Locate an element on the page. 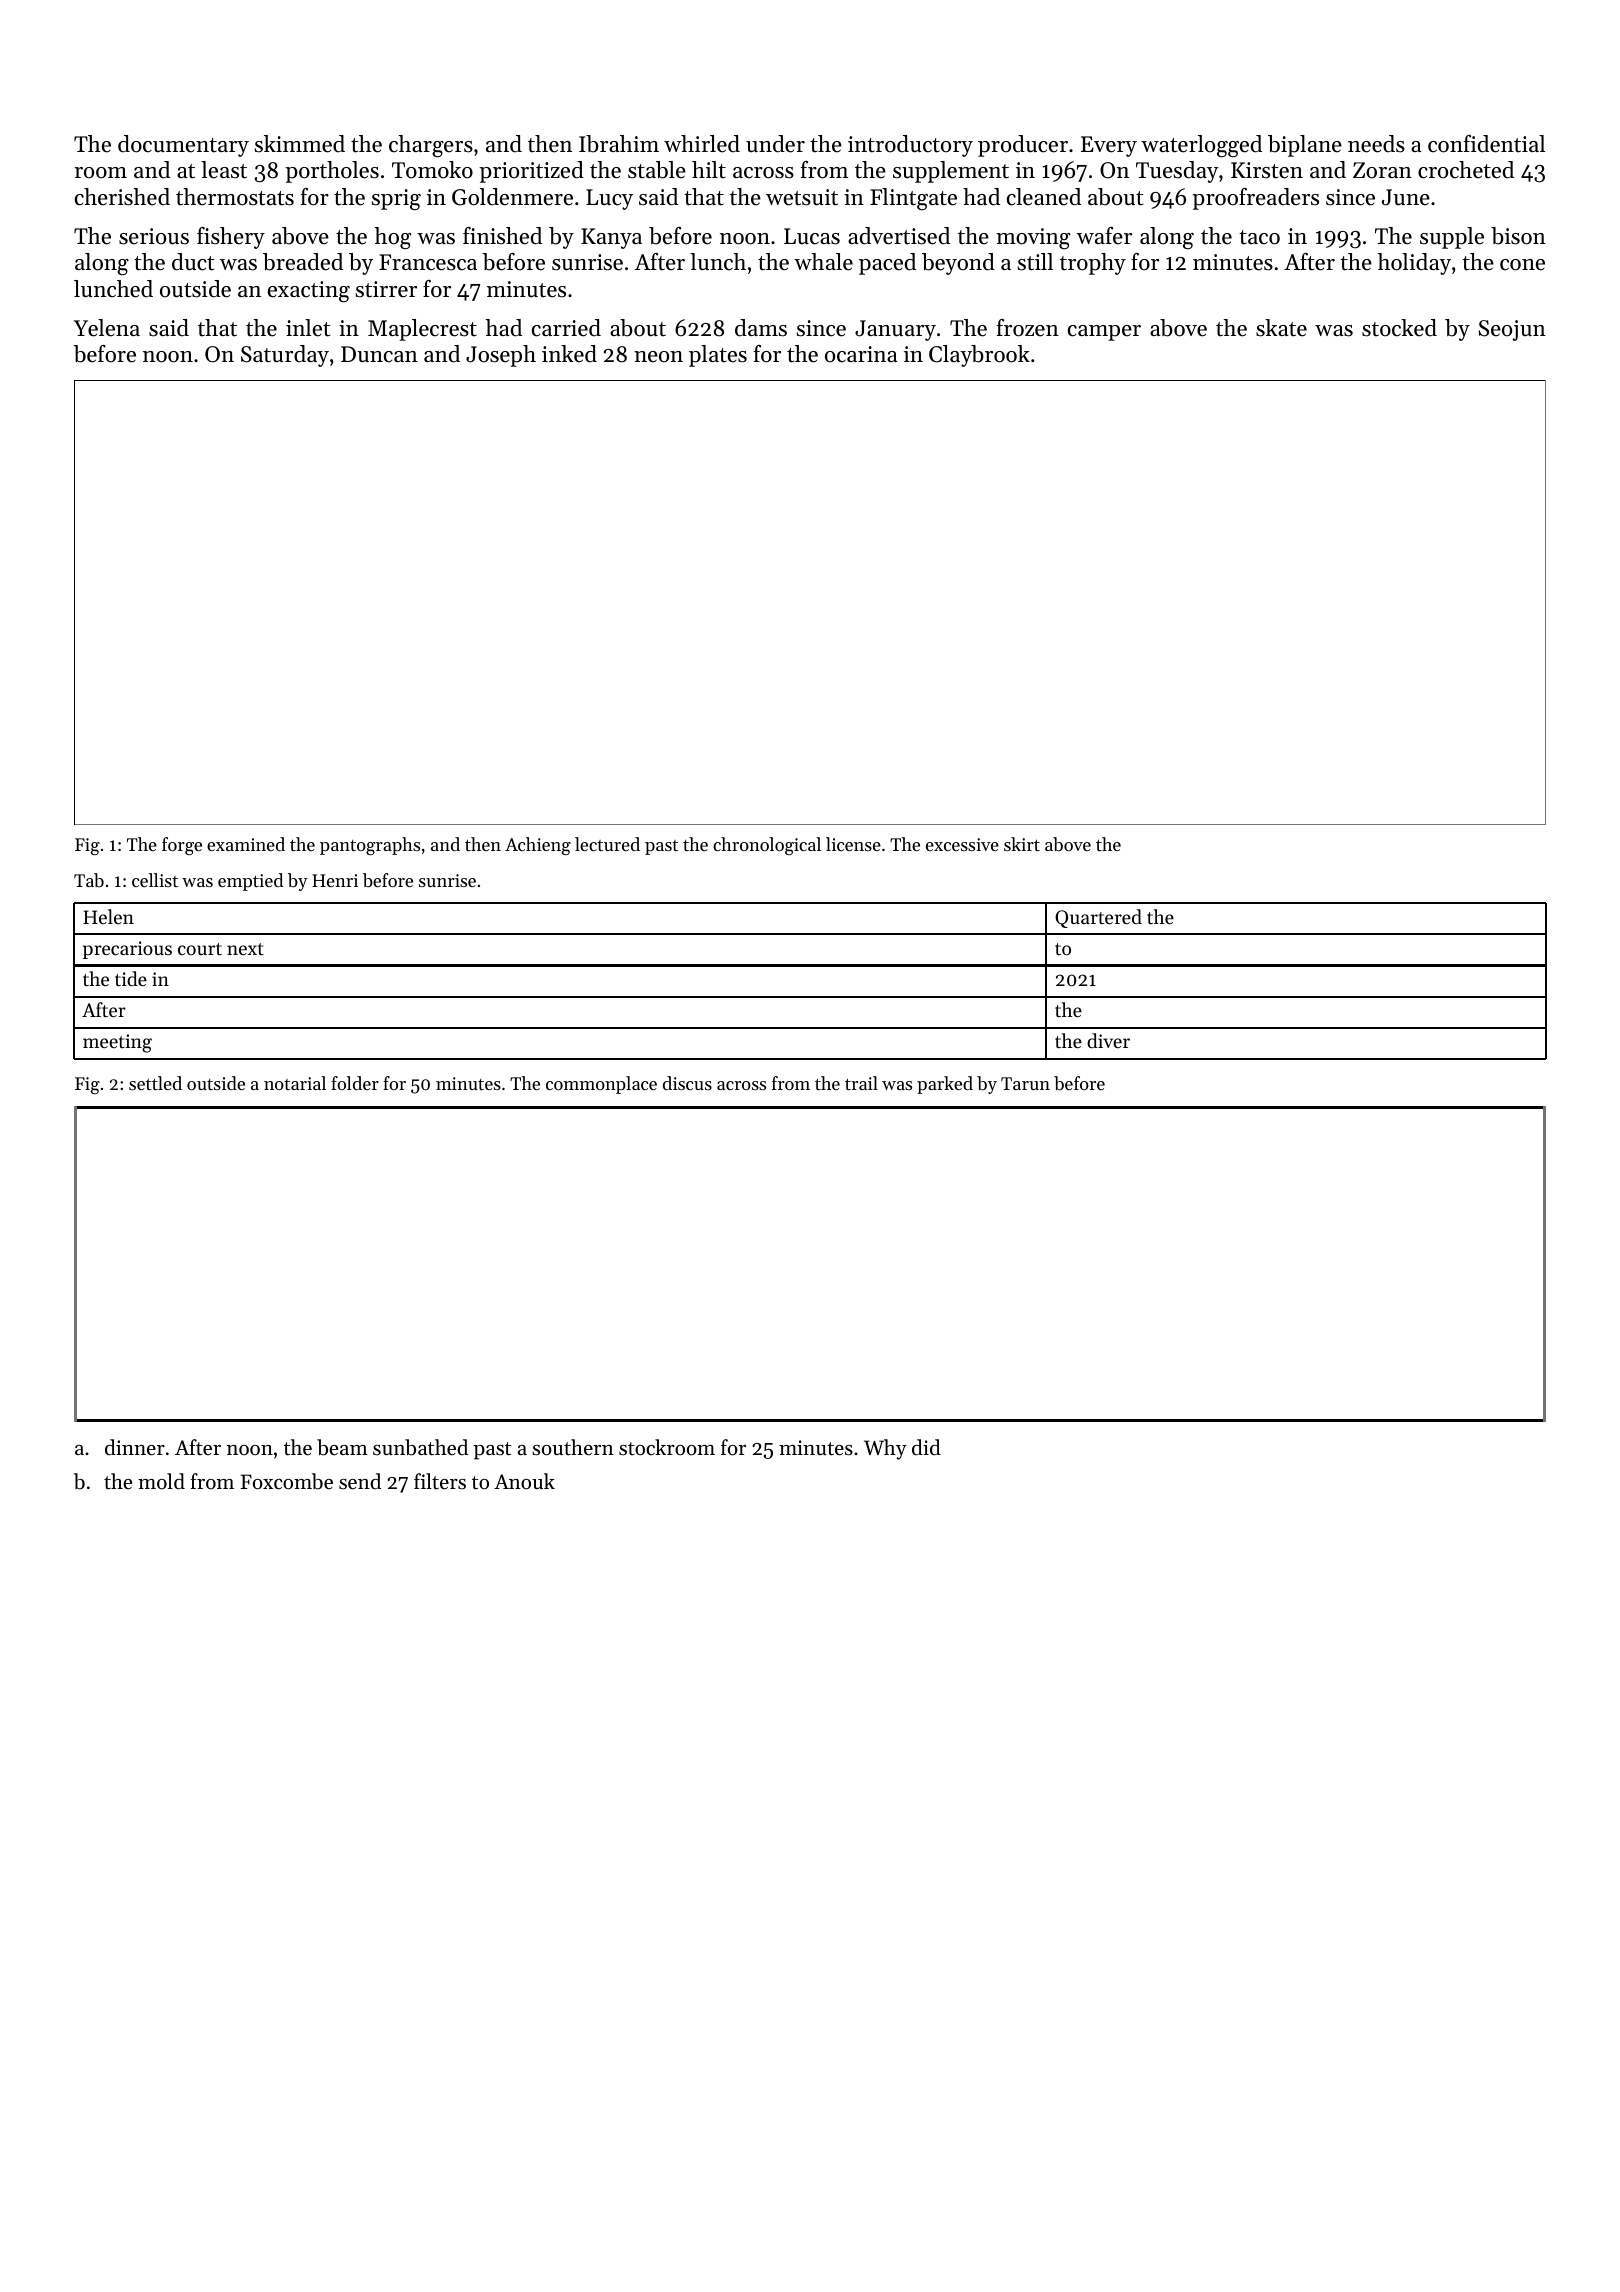 The height and width of the page is (2292, 1620). dinner is located at coordinates (135, 1447).
